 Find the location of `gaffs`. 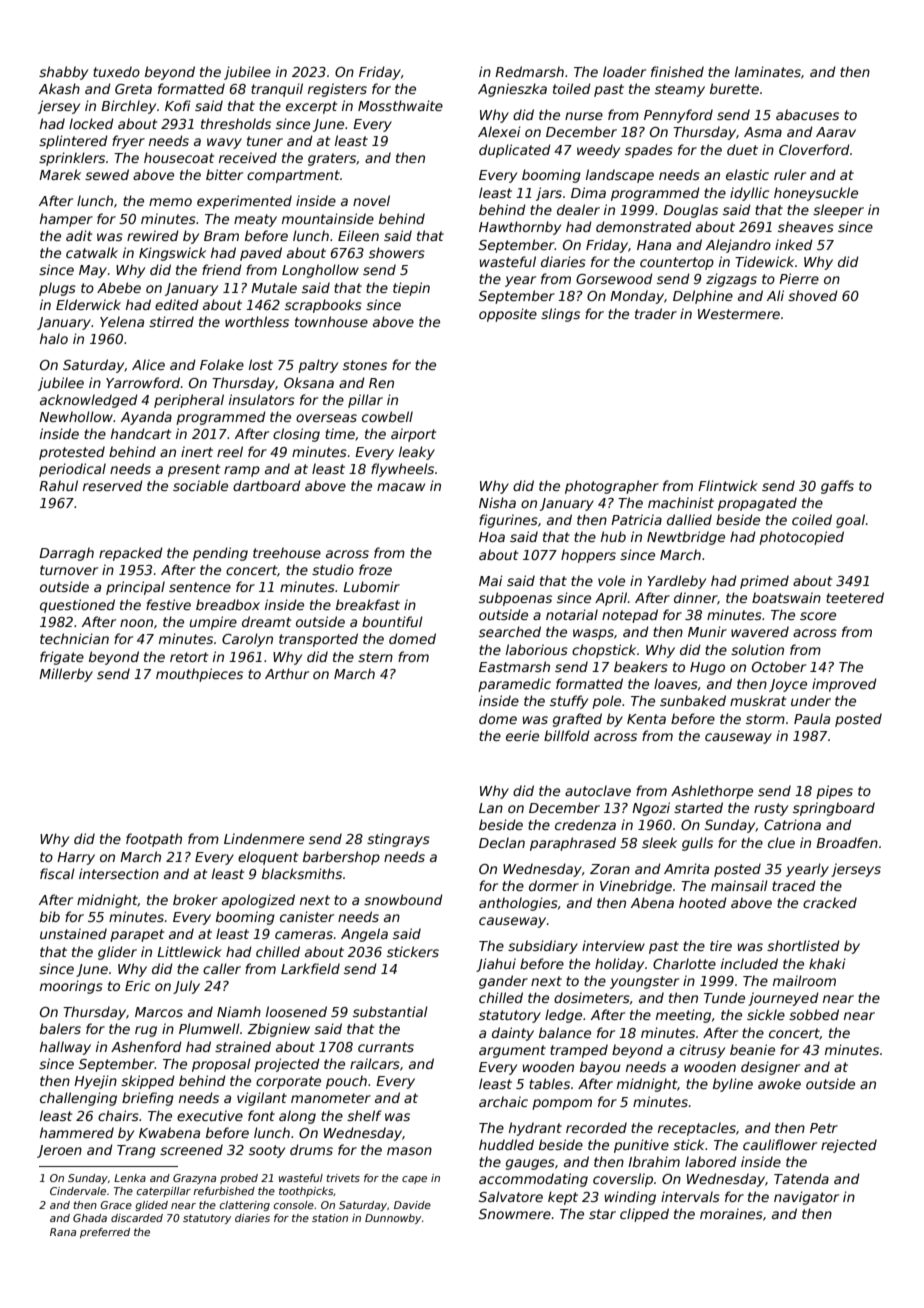

gaffs is located at coordinates (837, 487).
